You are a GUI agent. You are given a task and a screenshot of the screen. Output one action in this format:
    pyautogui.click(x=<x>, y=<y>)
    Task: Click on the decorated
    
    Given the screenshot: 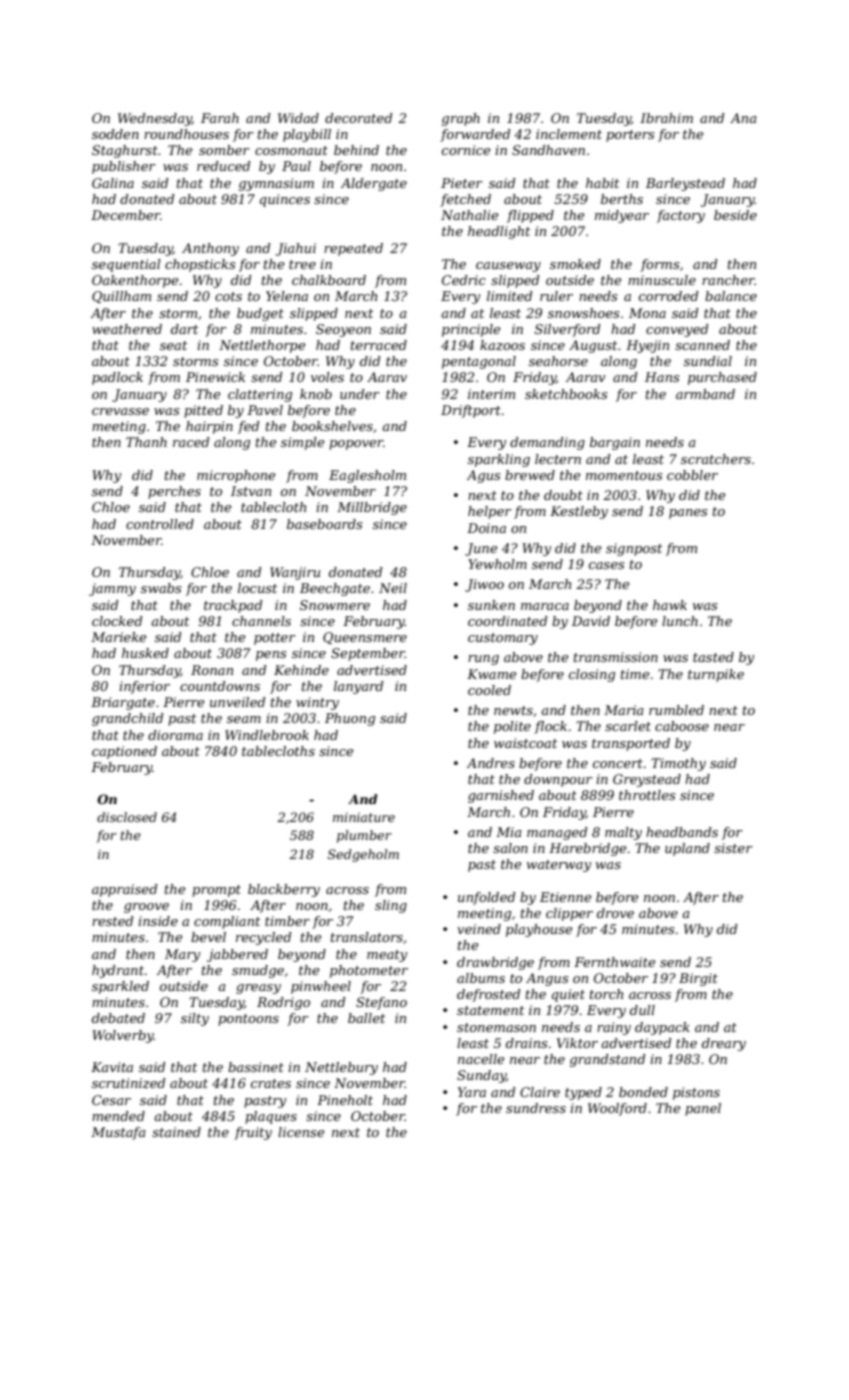 What is the action you would take?
    pyautogui.click(x=358, y=118)
